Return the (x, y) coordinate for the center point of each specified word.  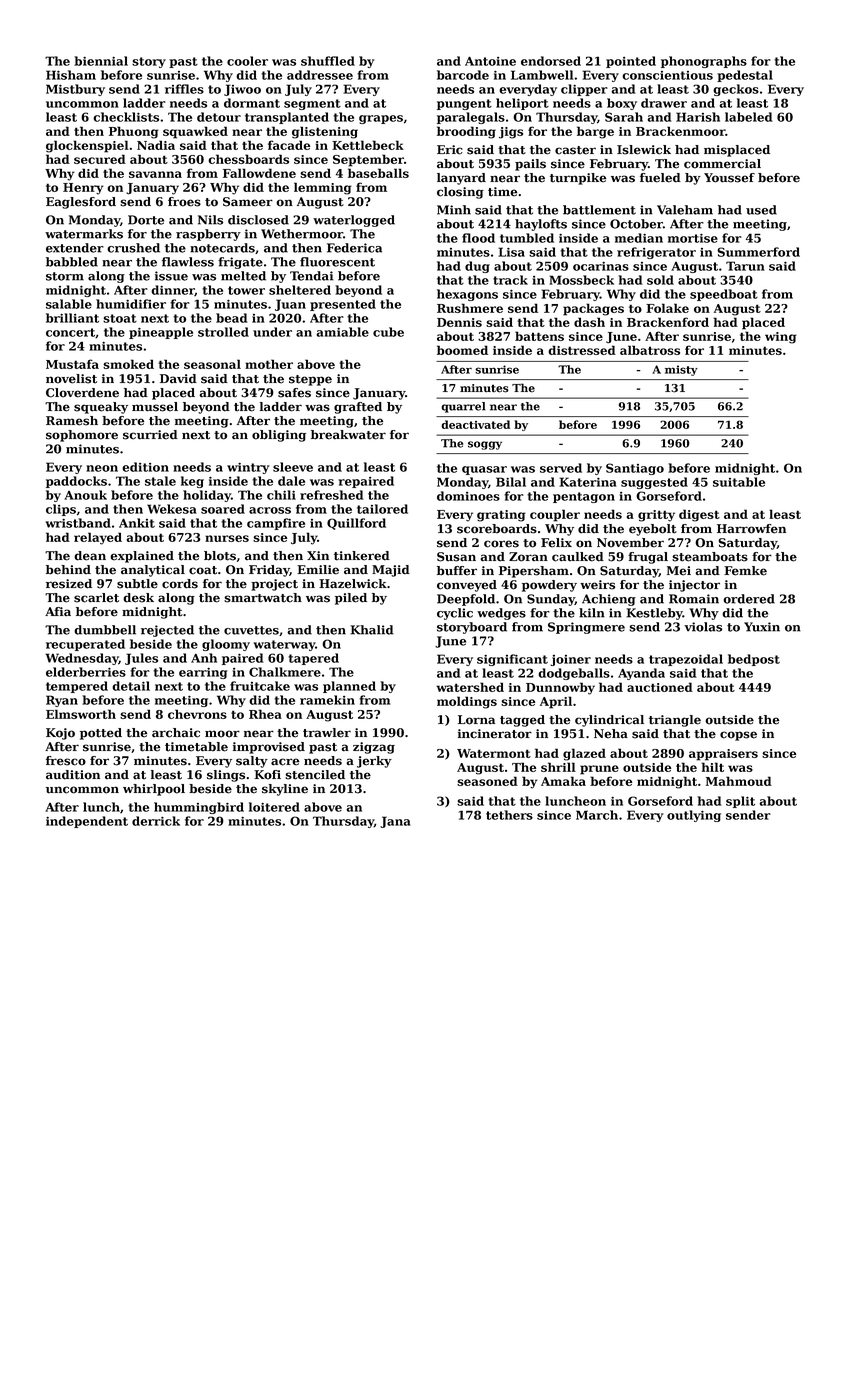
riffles (184, 89)
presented (343, 305)
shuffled (328, 61)
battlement (599, 210)
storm (65, 276)
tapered (313, 659)
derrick (156, 821)
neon (102, 468)
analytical (153, 571)
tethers (509, 815)
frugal (648, 558)
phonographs (704, 62)
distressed (582, 350)
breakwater (348, 435)
